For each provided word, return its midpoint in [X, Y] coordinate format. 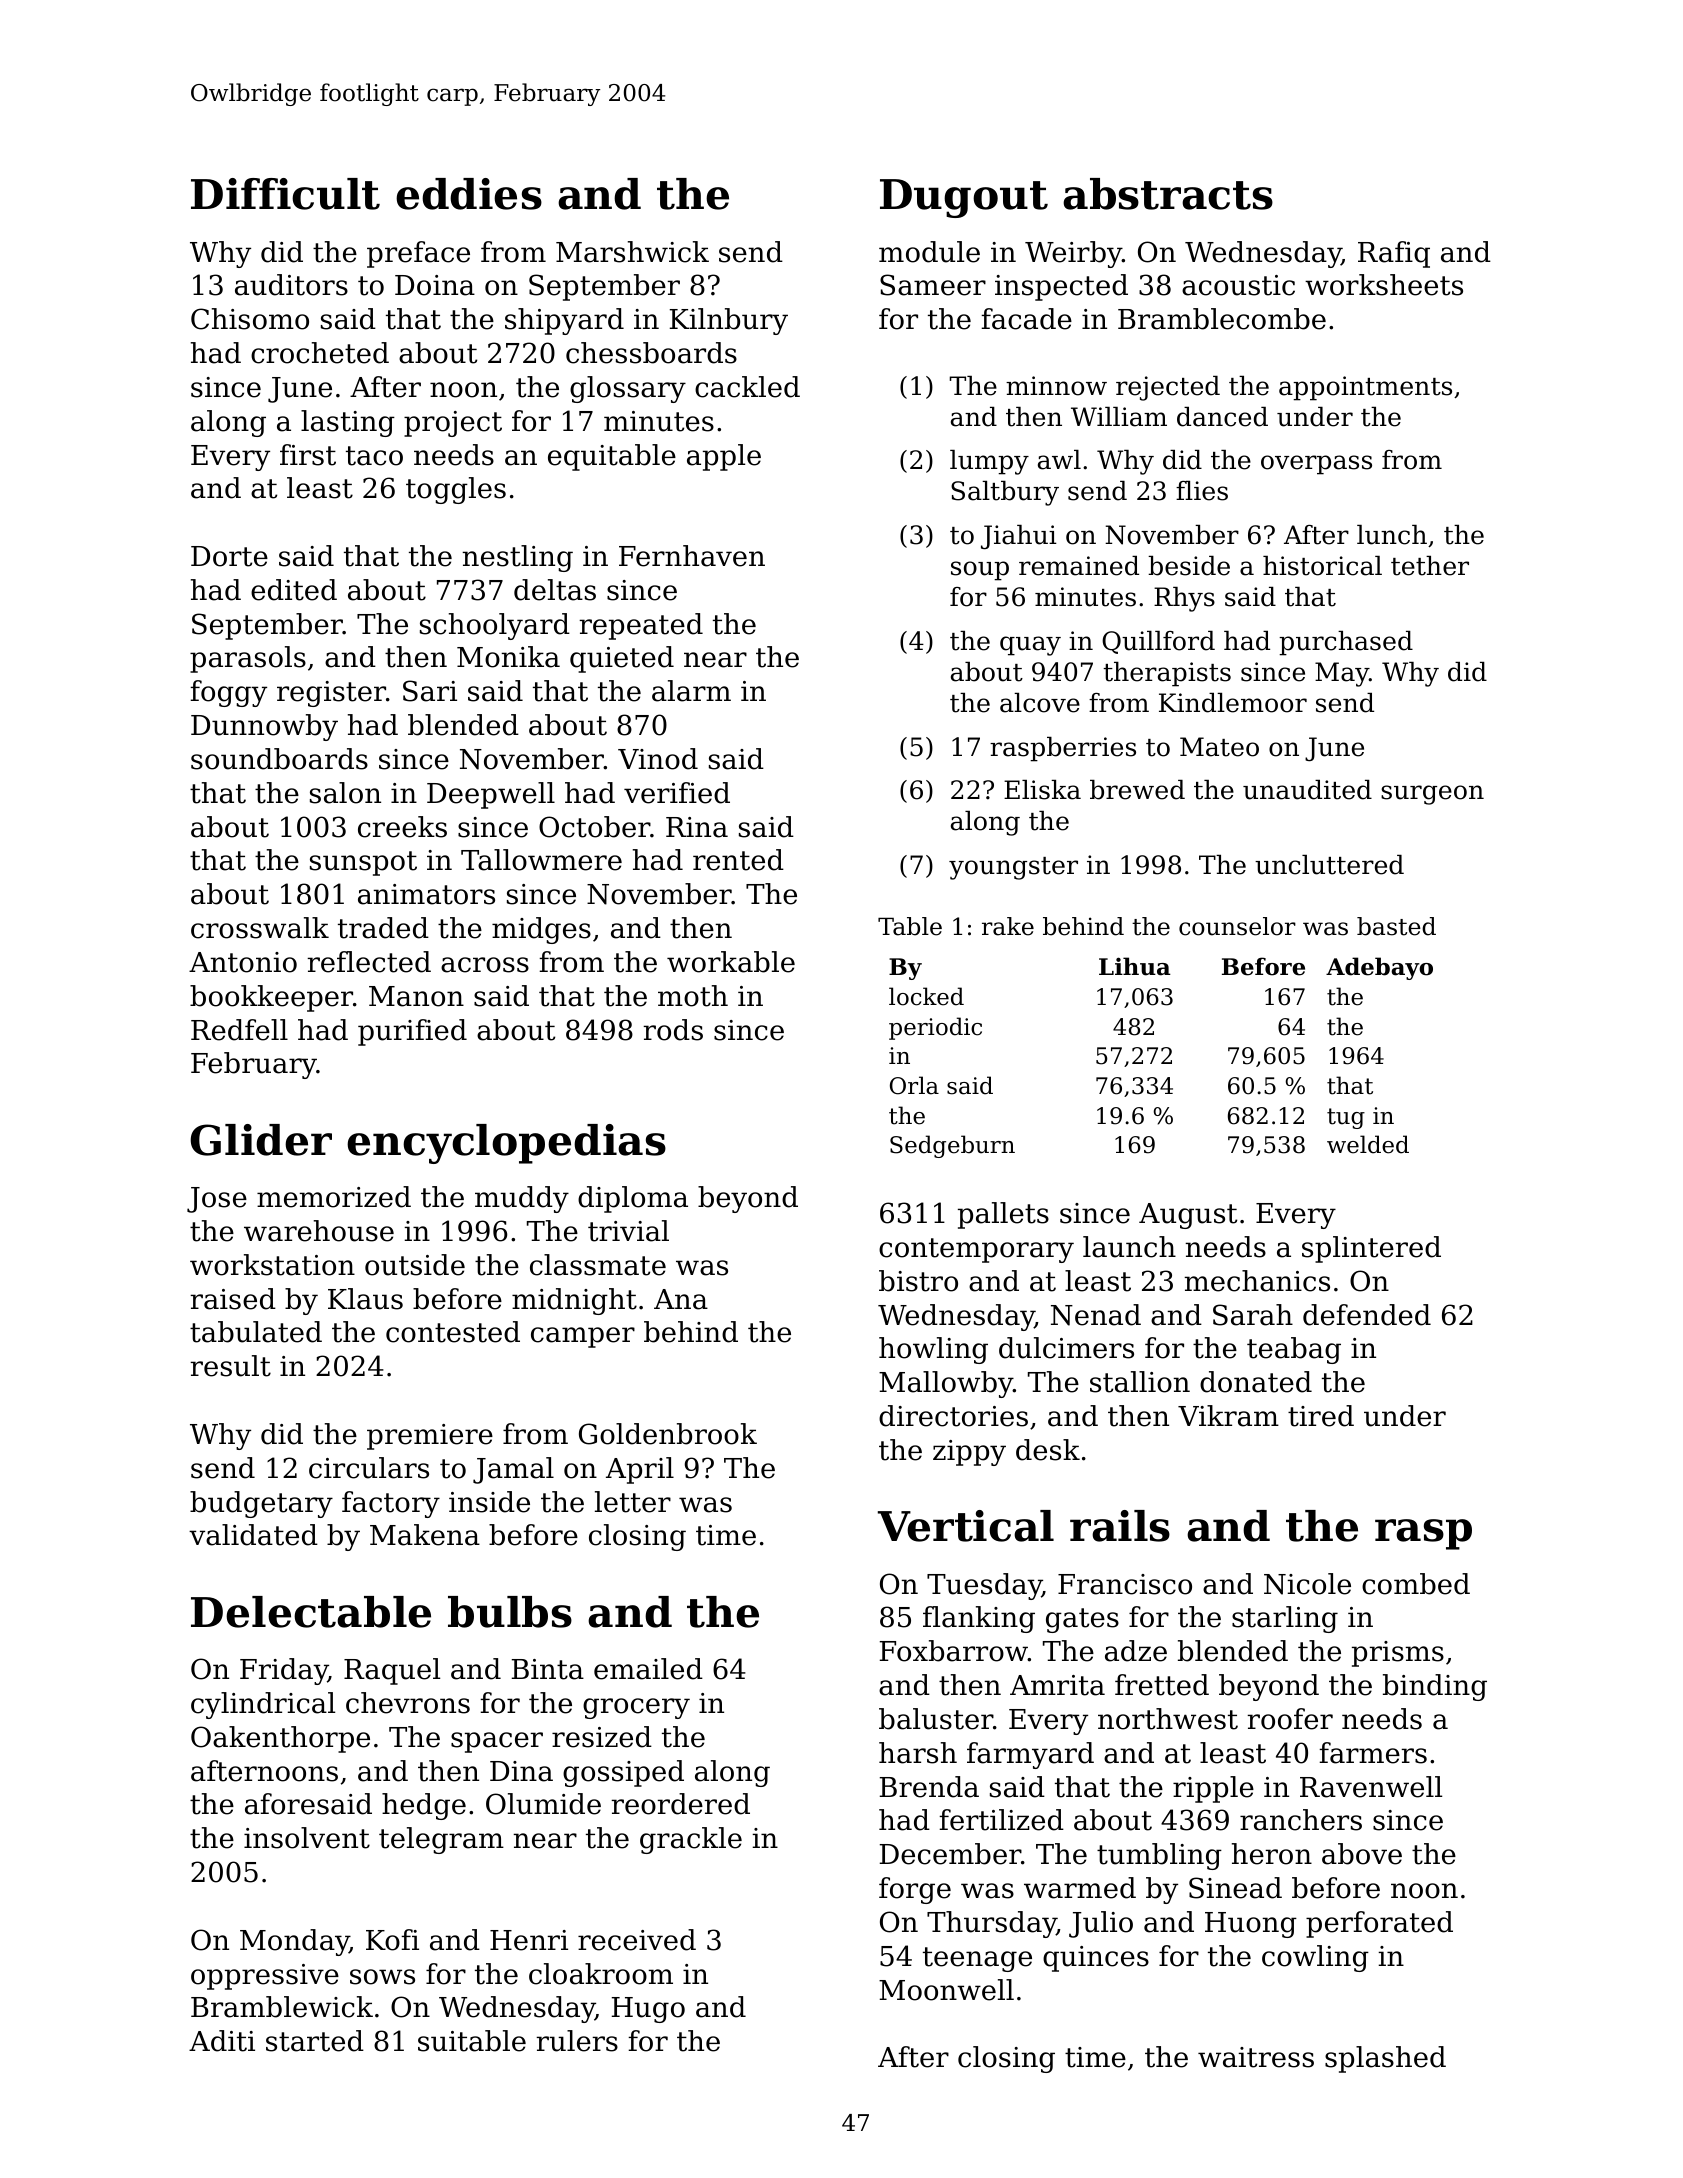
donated [1256, 1382]
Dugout [964, 198]
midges [541, 930]
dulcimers [1066, 1348]
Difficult [285, 194]
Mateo [1219, 747]
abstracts [1168, 194]
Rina [697, 827]
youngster [1013, 868]
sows [382, 1977]
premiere [430, 1437]
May [1342, 674]
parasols [248, 659]
